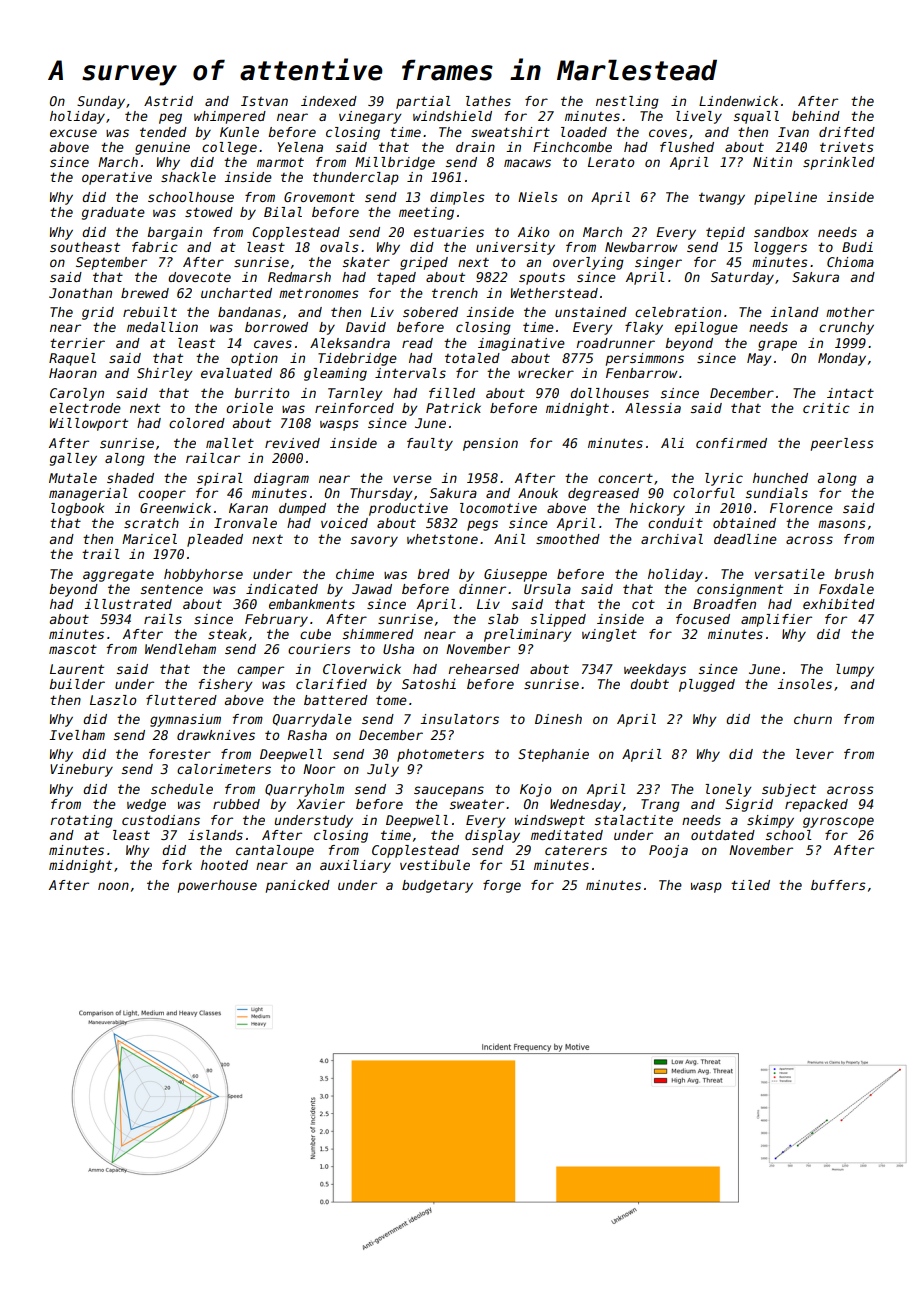 The height and width of the screenshot is (1308, 924). I want to click on custodians, so click(161, 820).
